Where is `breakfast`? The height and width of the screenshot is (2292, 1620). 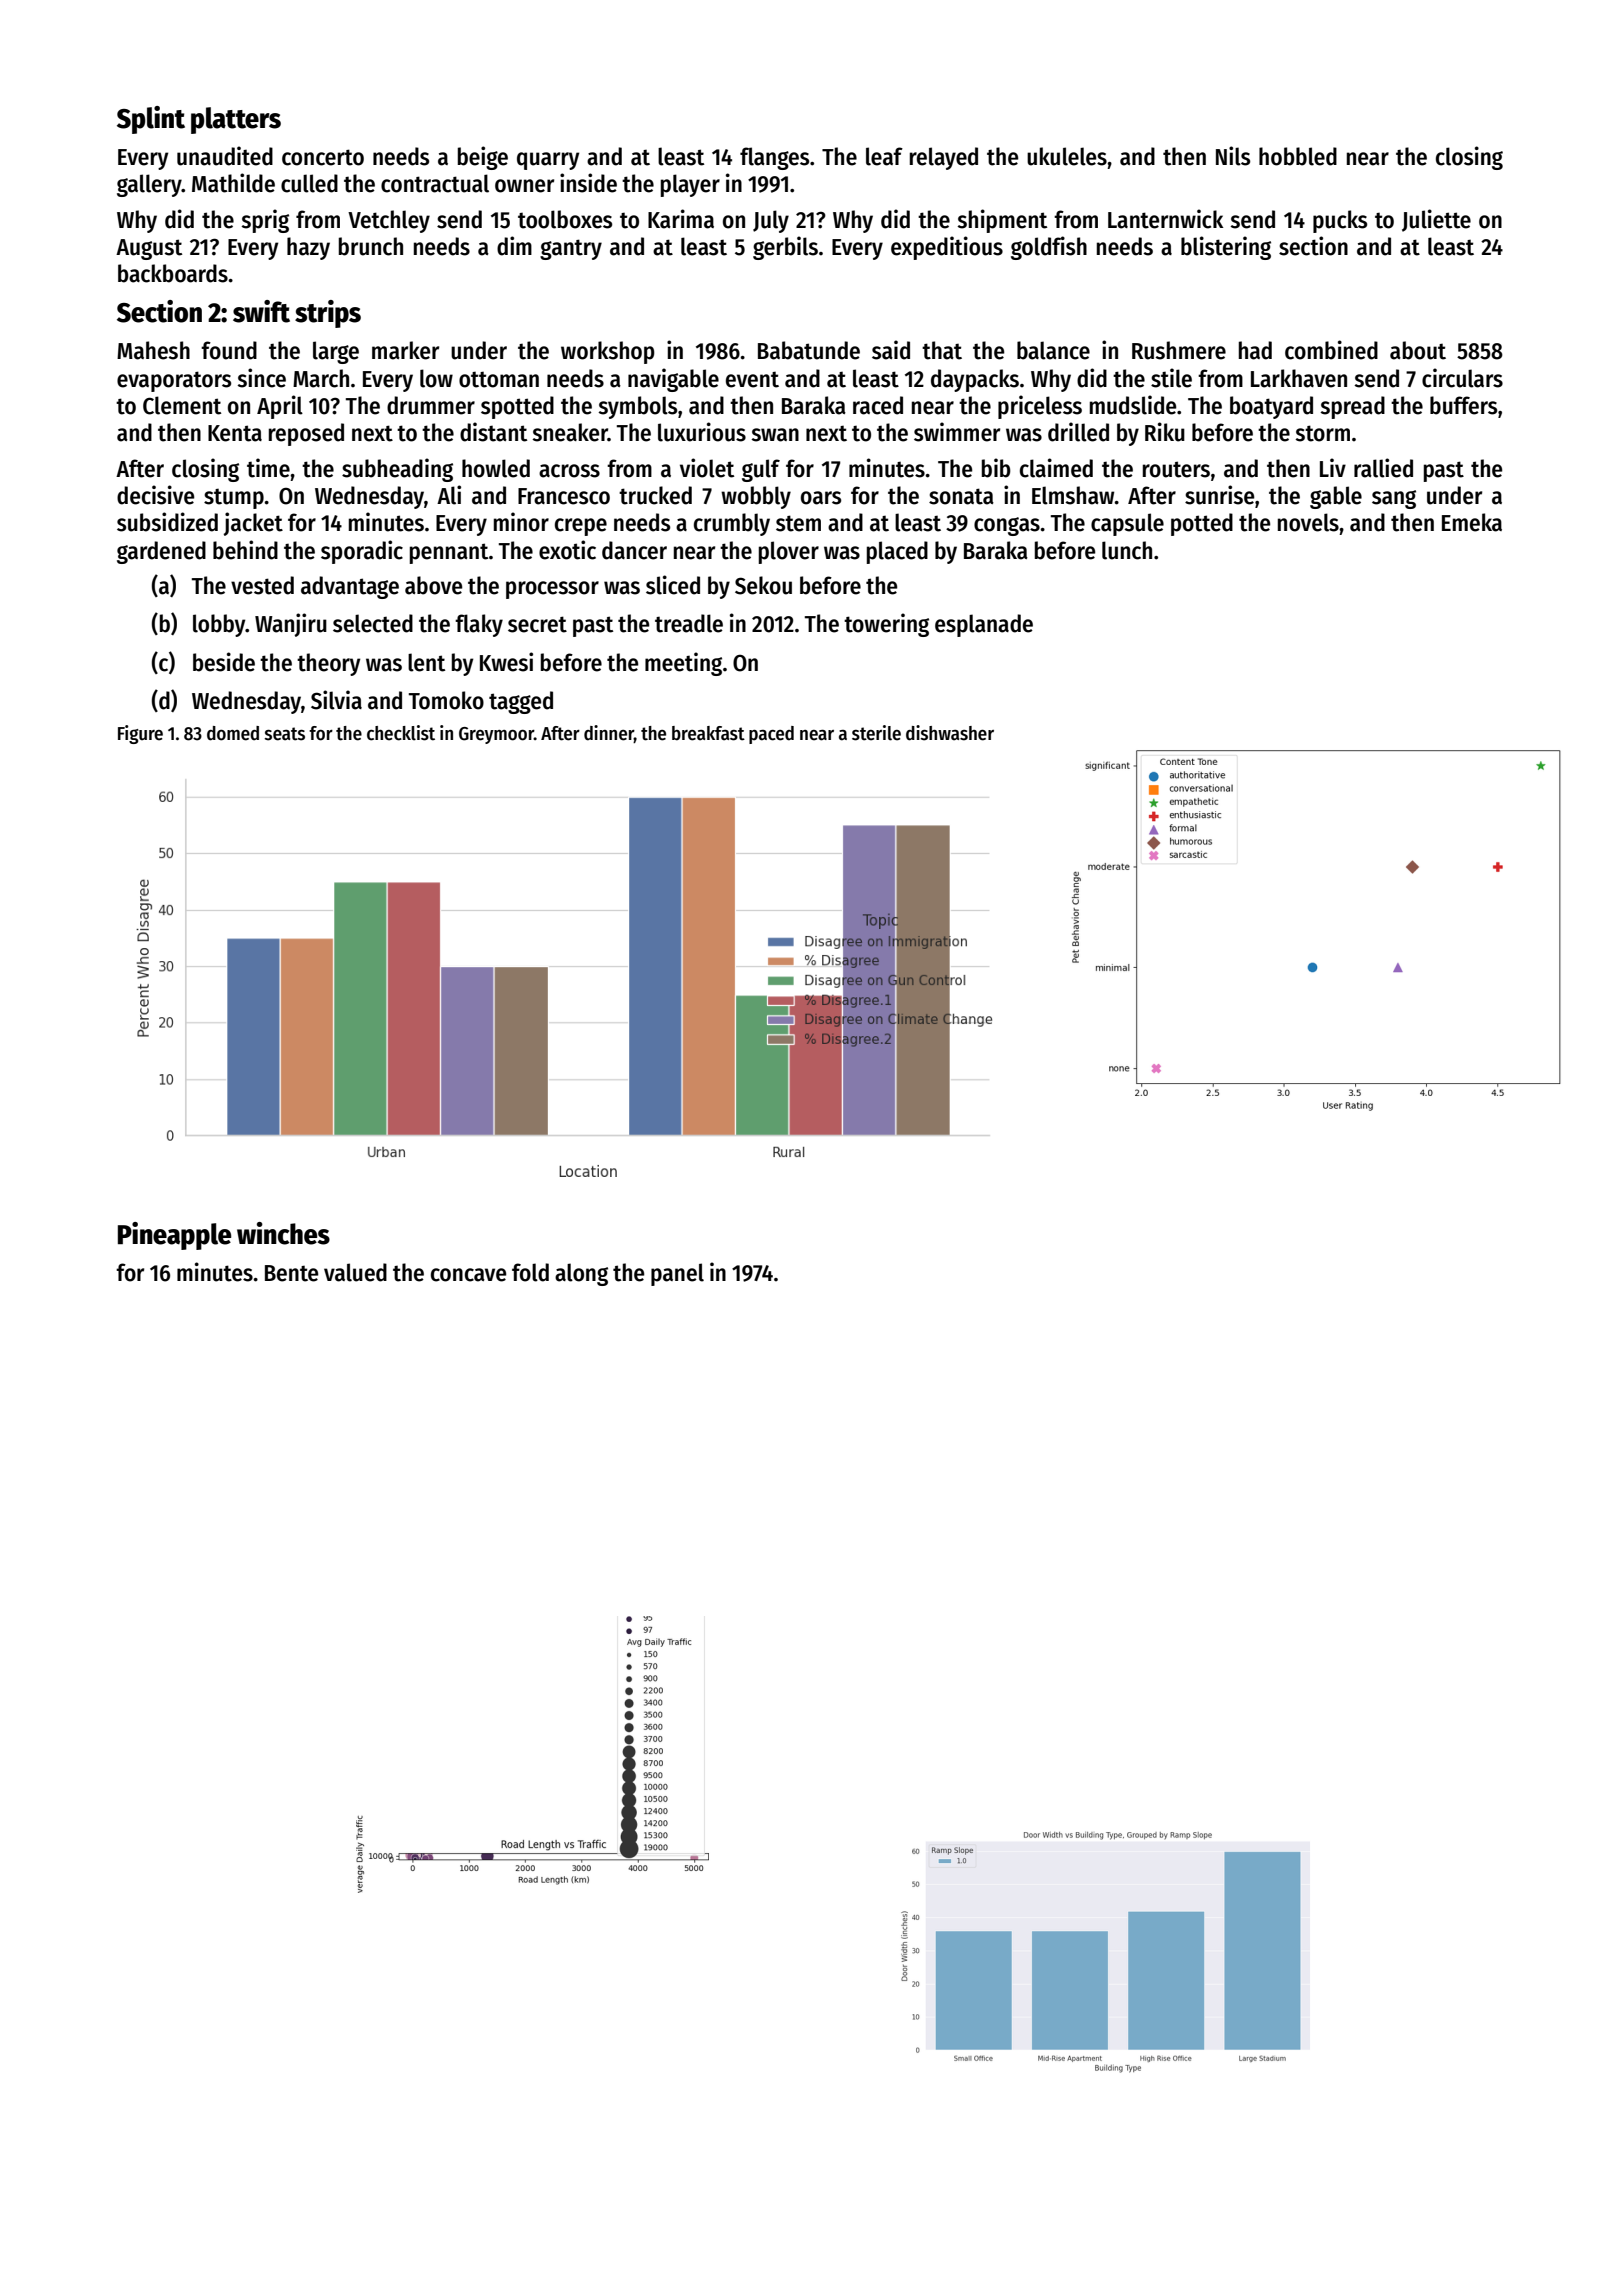 breakfast is located at coordinates (708, 733).
